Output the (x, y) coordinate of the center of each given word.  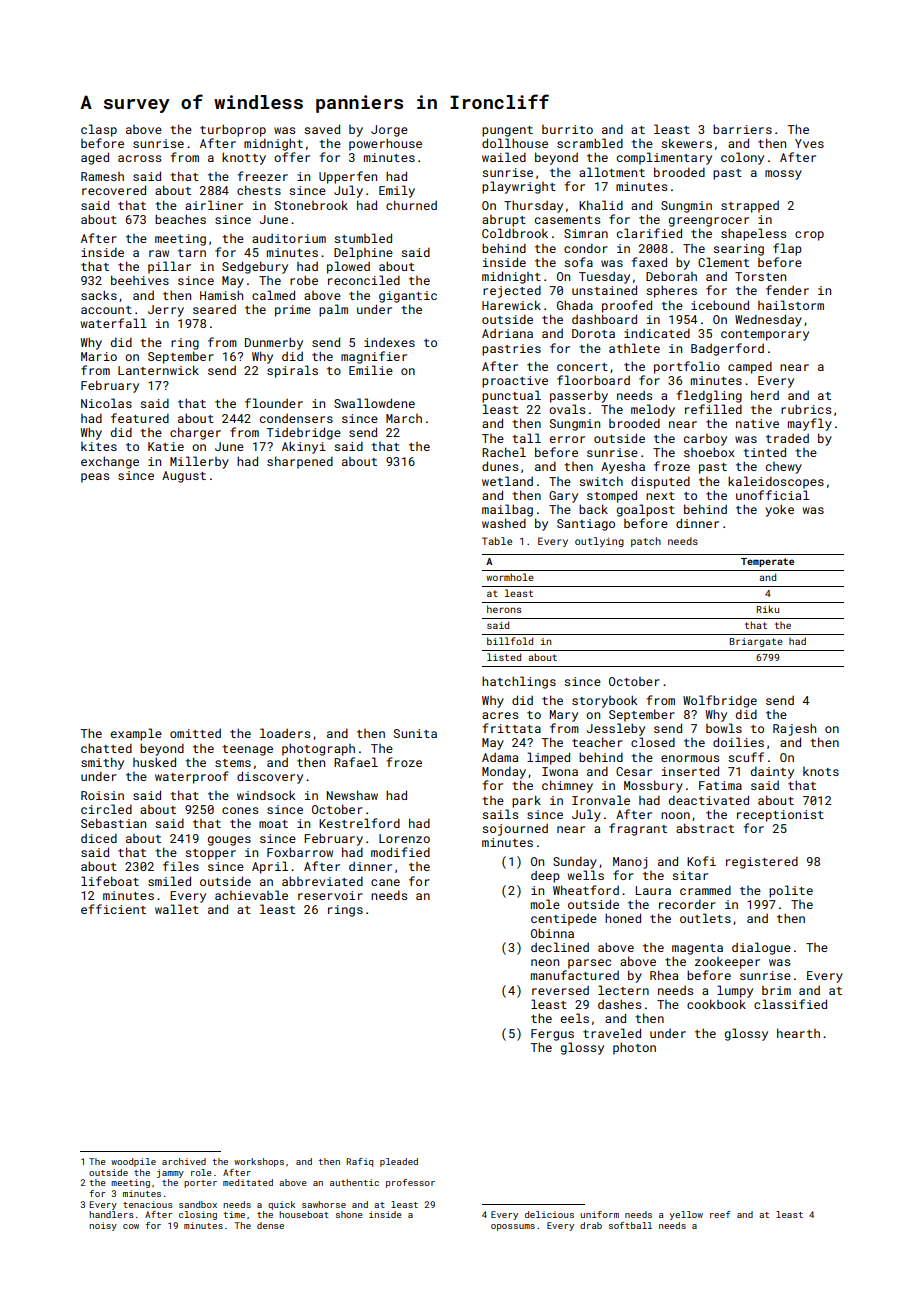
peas (95, 478)
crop (809, 236)
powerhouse (385, 144)
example (136, 734)
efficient (113, 909)
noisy (103, 1226)
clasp (99, 130)
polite (791, 891)
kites (99, 446)
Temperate (767, 562)
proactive (515, 382)
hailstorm (791, 305)
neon (545, 962)
